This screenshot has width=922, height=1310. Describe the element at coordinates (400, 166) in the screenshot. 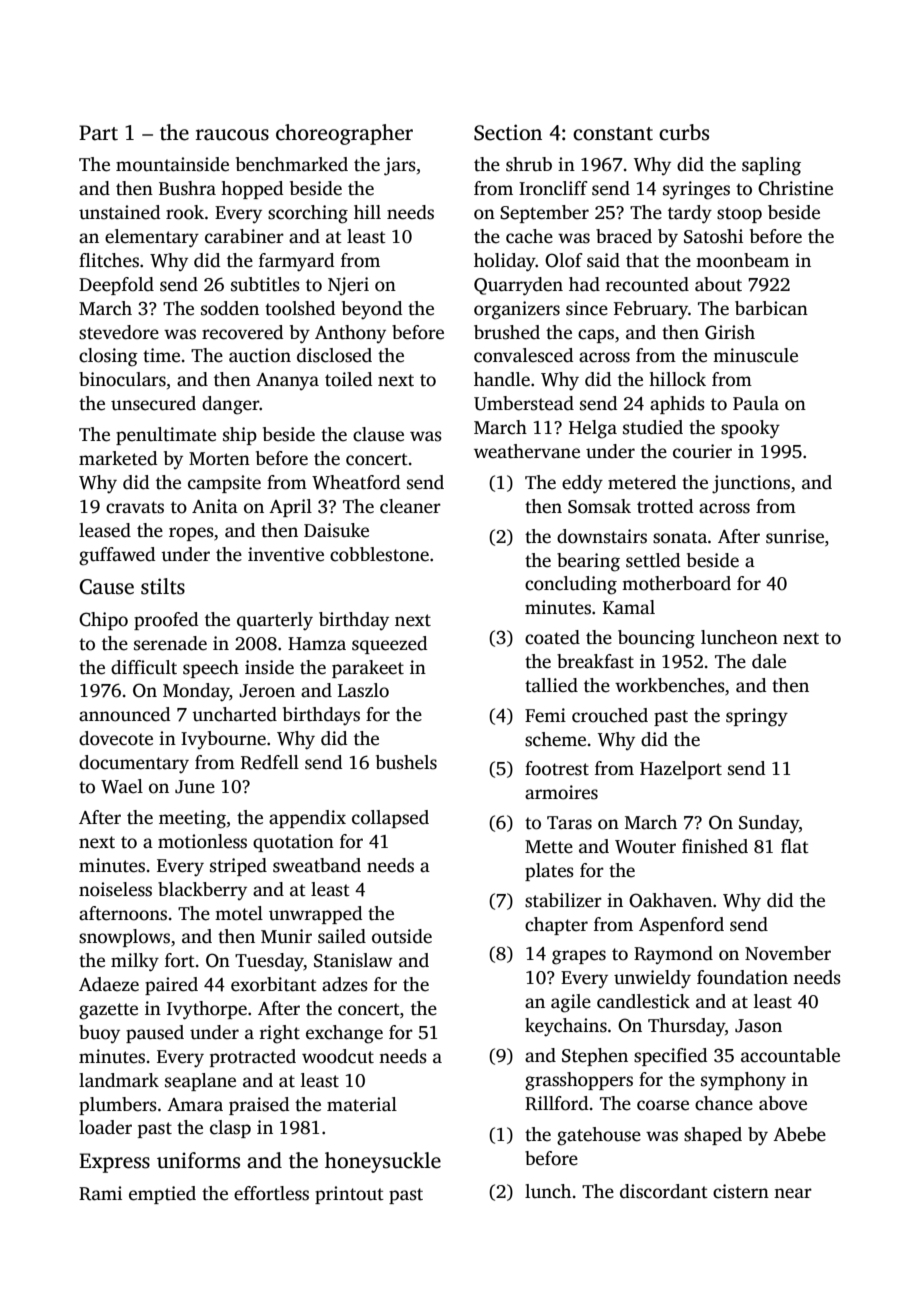

I see `jars` at that location.
